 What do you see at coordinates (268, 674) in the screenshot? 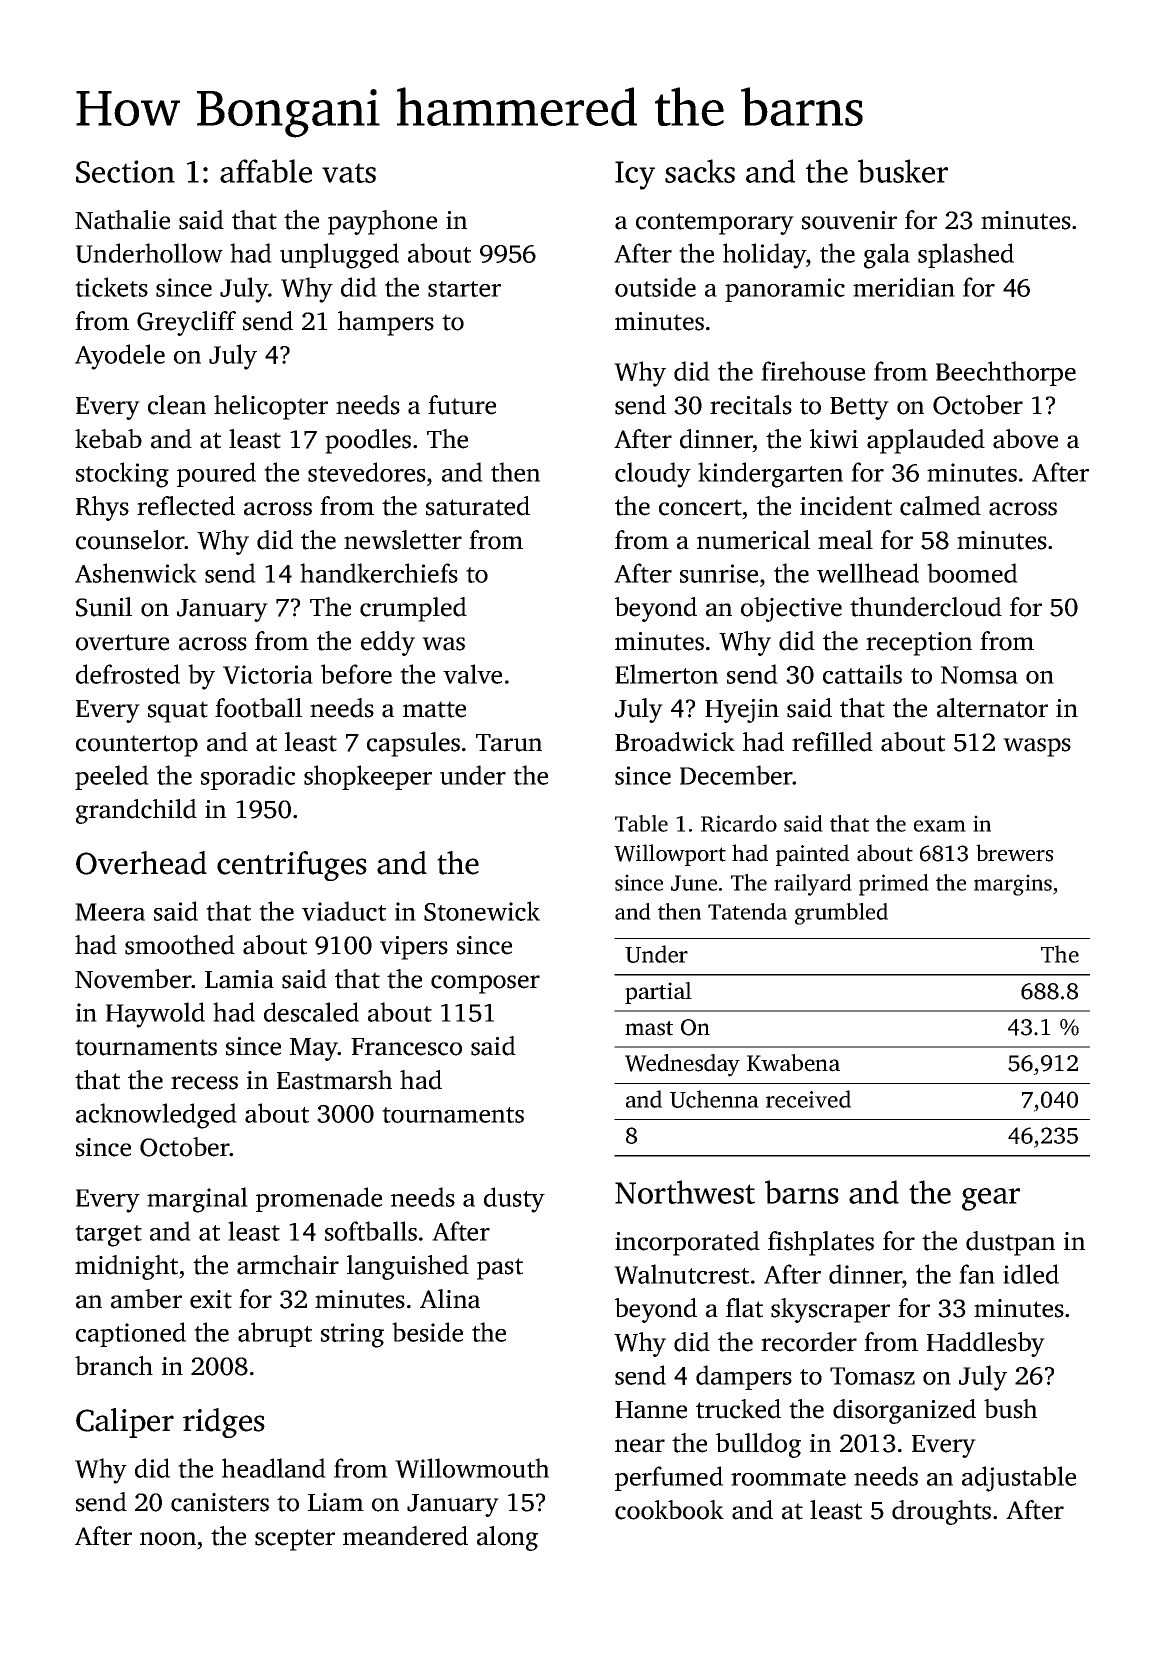
I see `Victoria` at bounding box center [268, 674].
